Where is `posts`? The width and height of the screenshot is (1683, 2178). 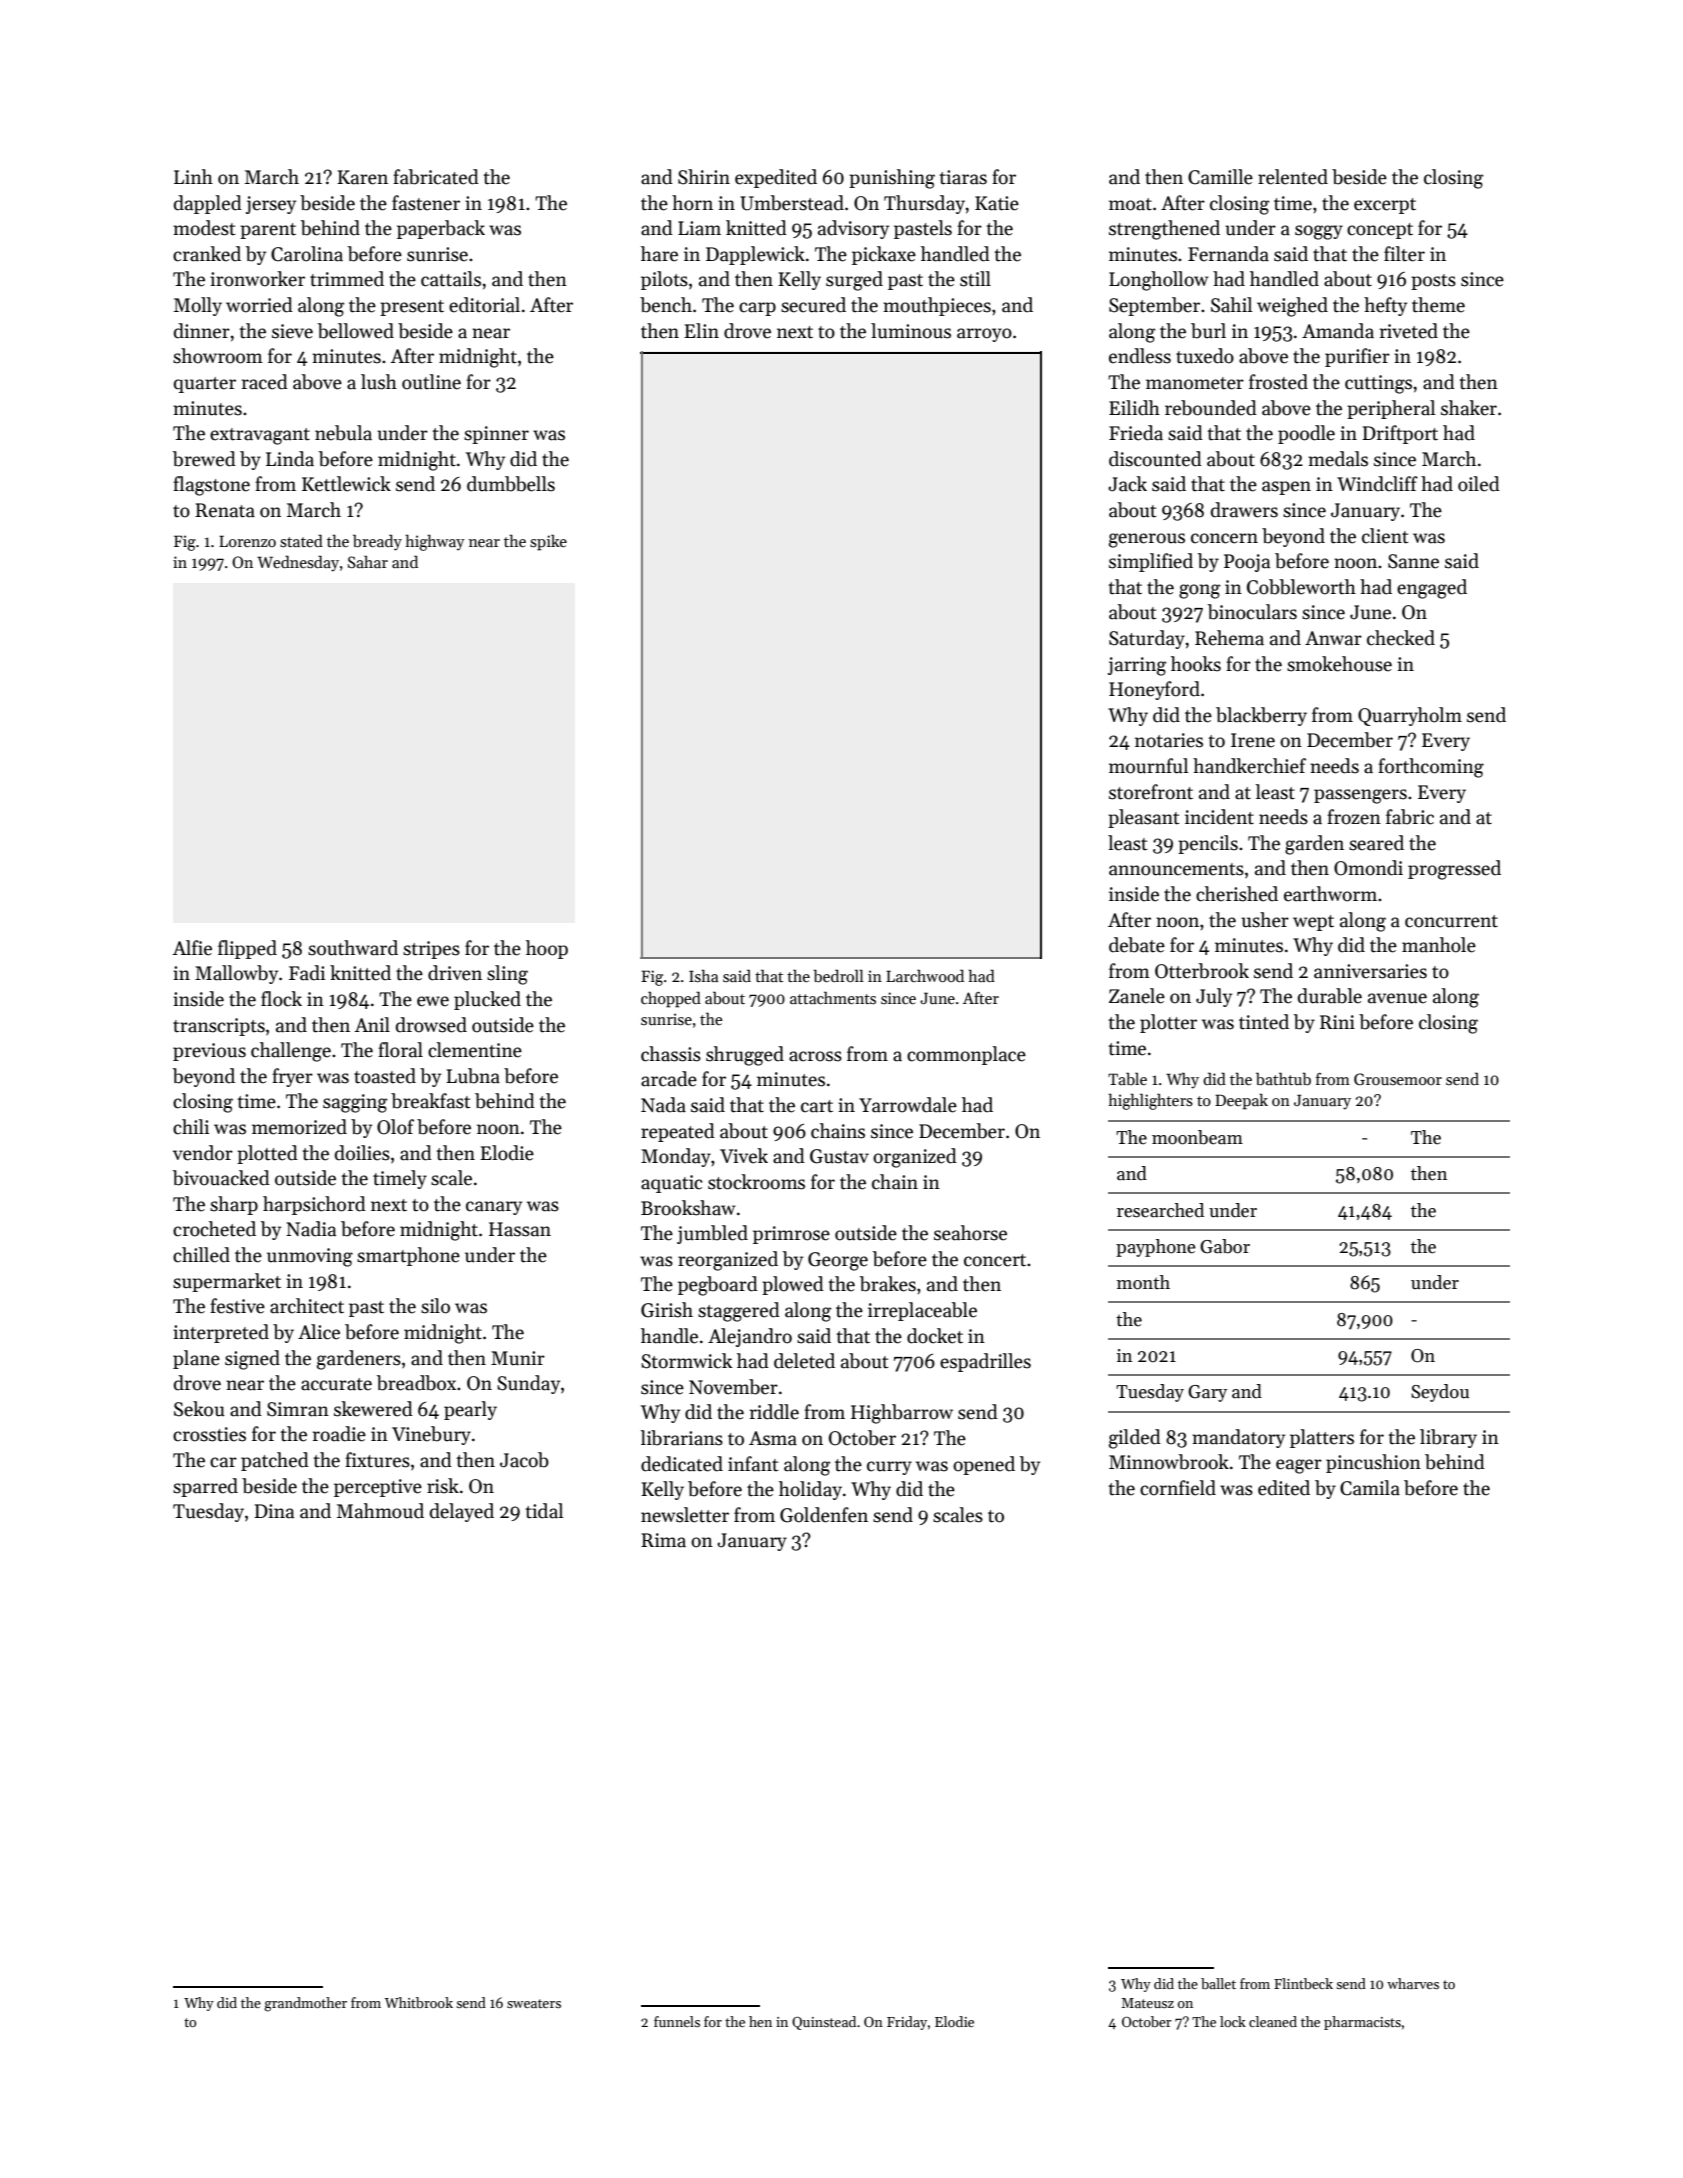
posts is located at coordinates (1433, 282).
